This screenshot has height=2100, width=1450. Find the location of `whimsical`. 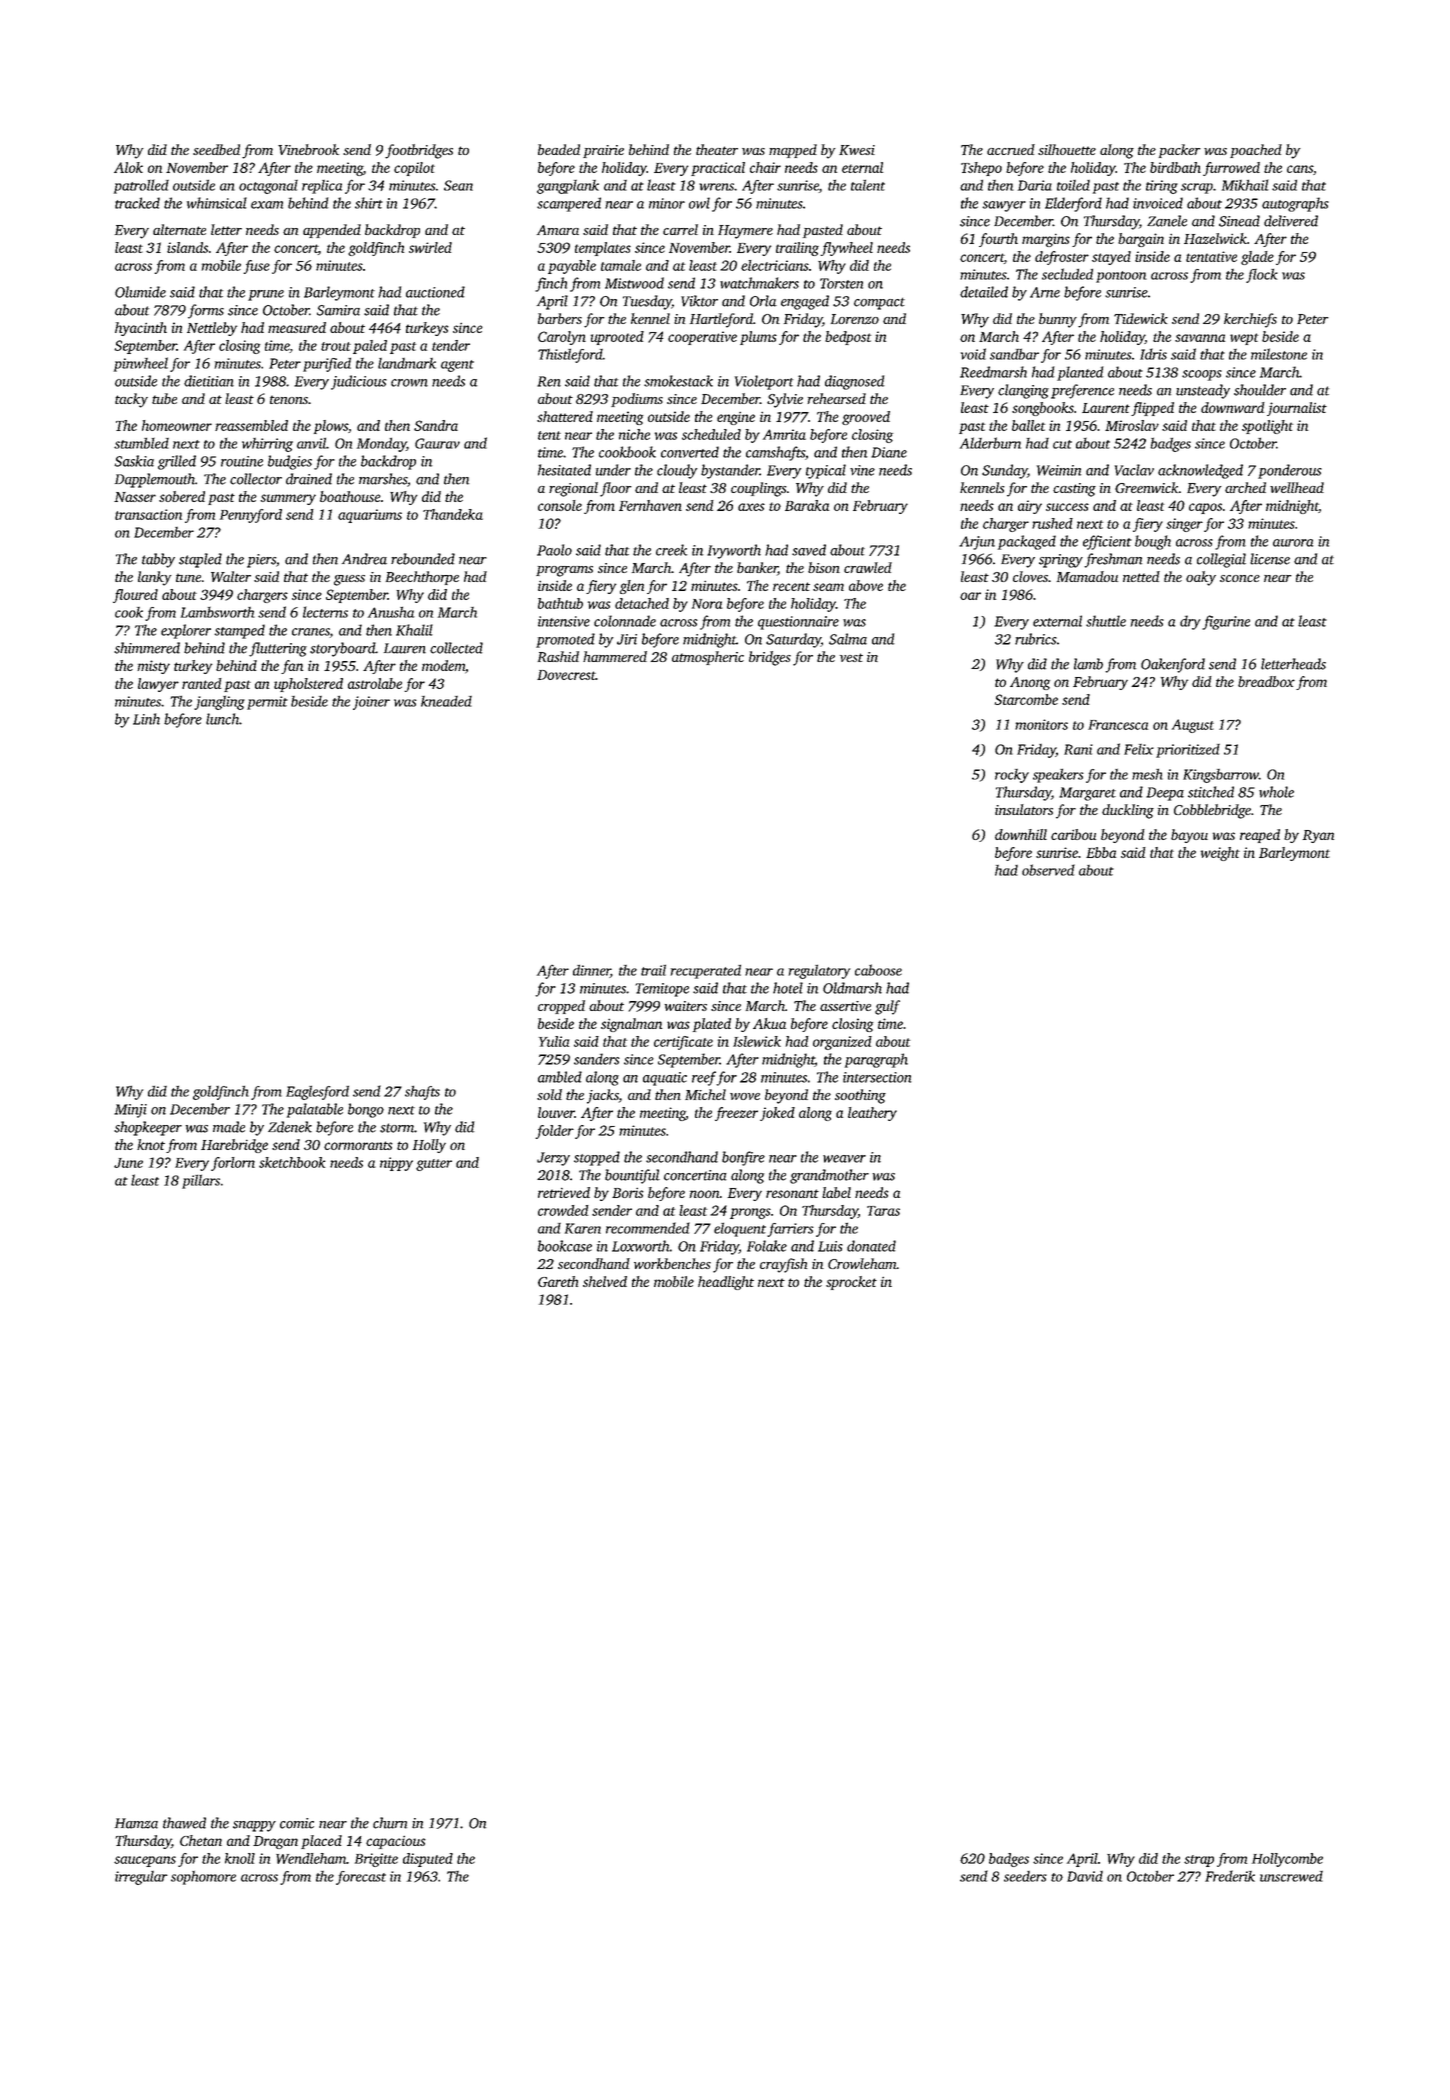

whimsical is located at coordinates (217, 203).
